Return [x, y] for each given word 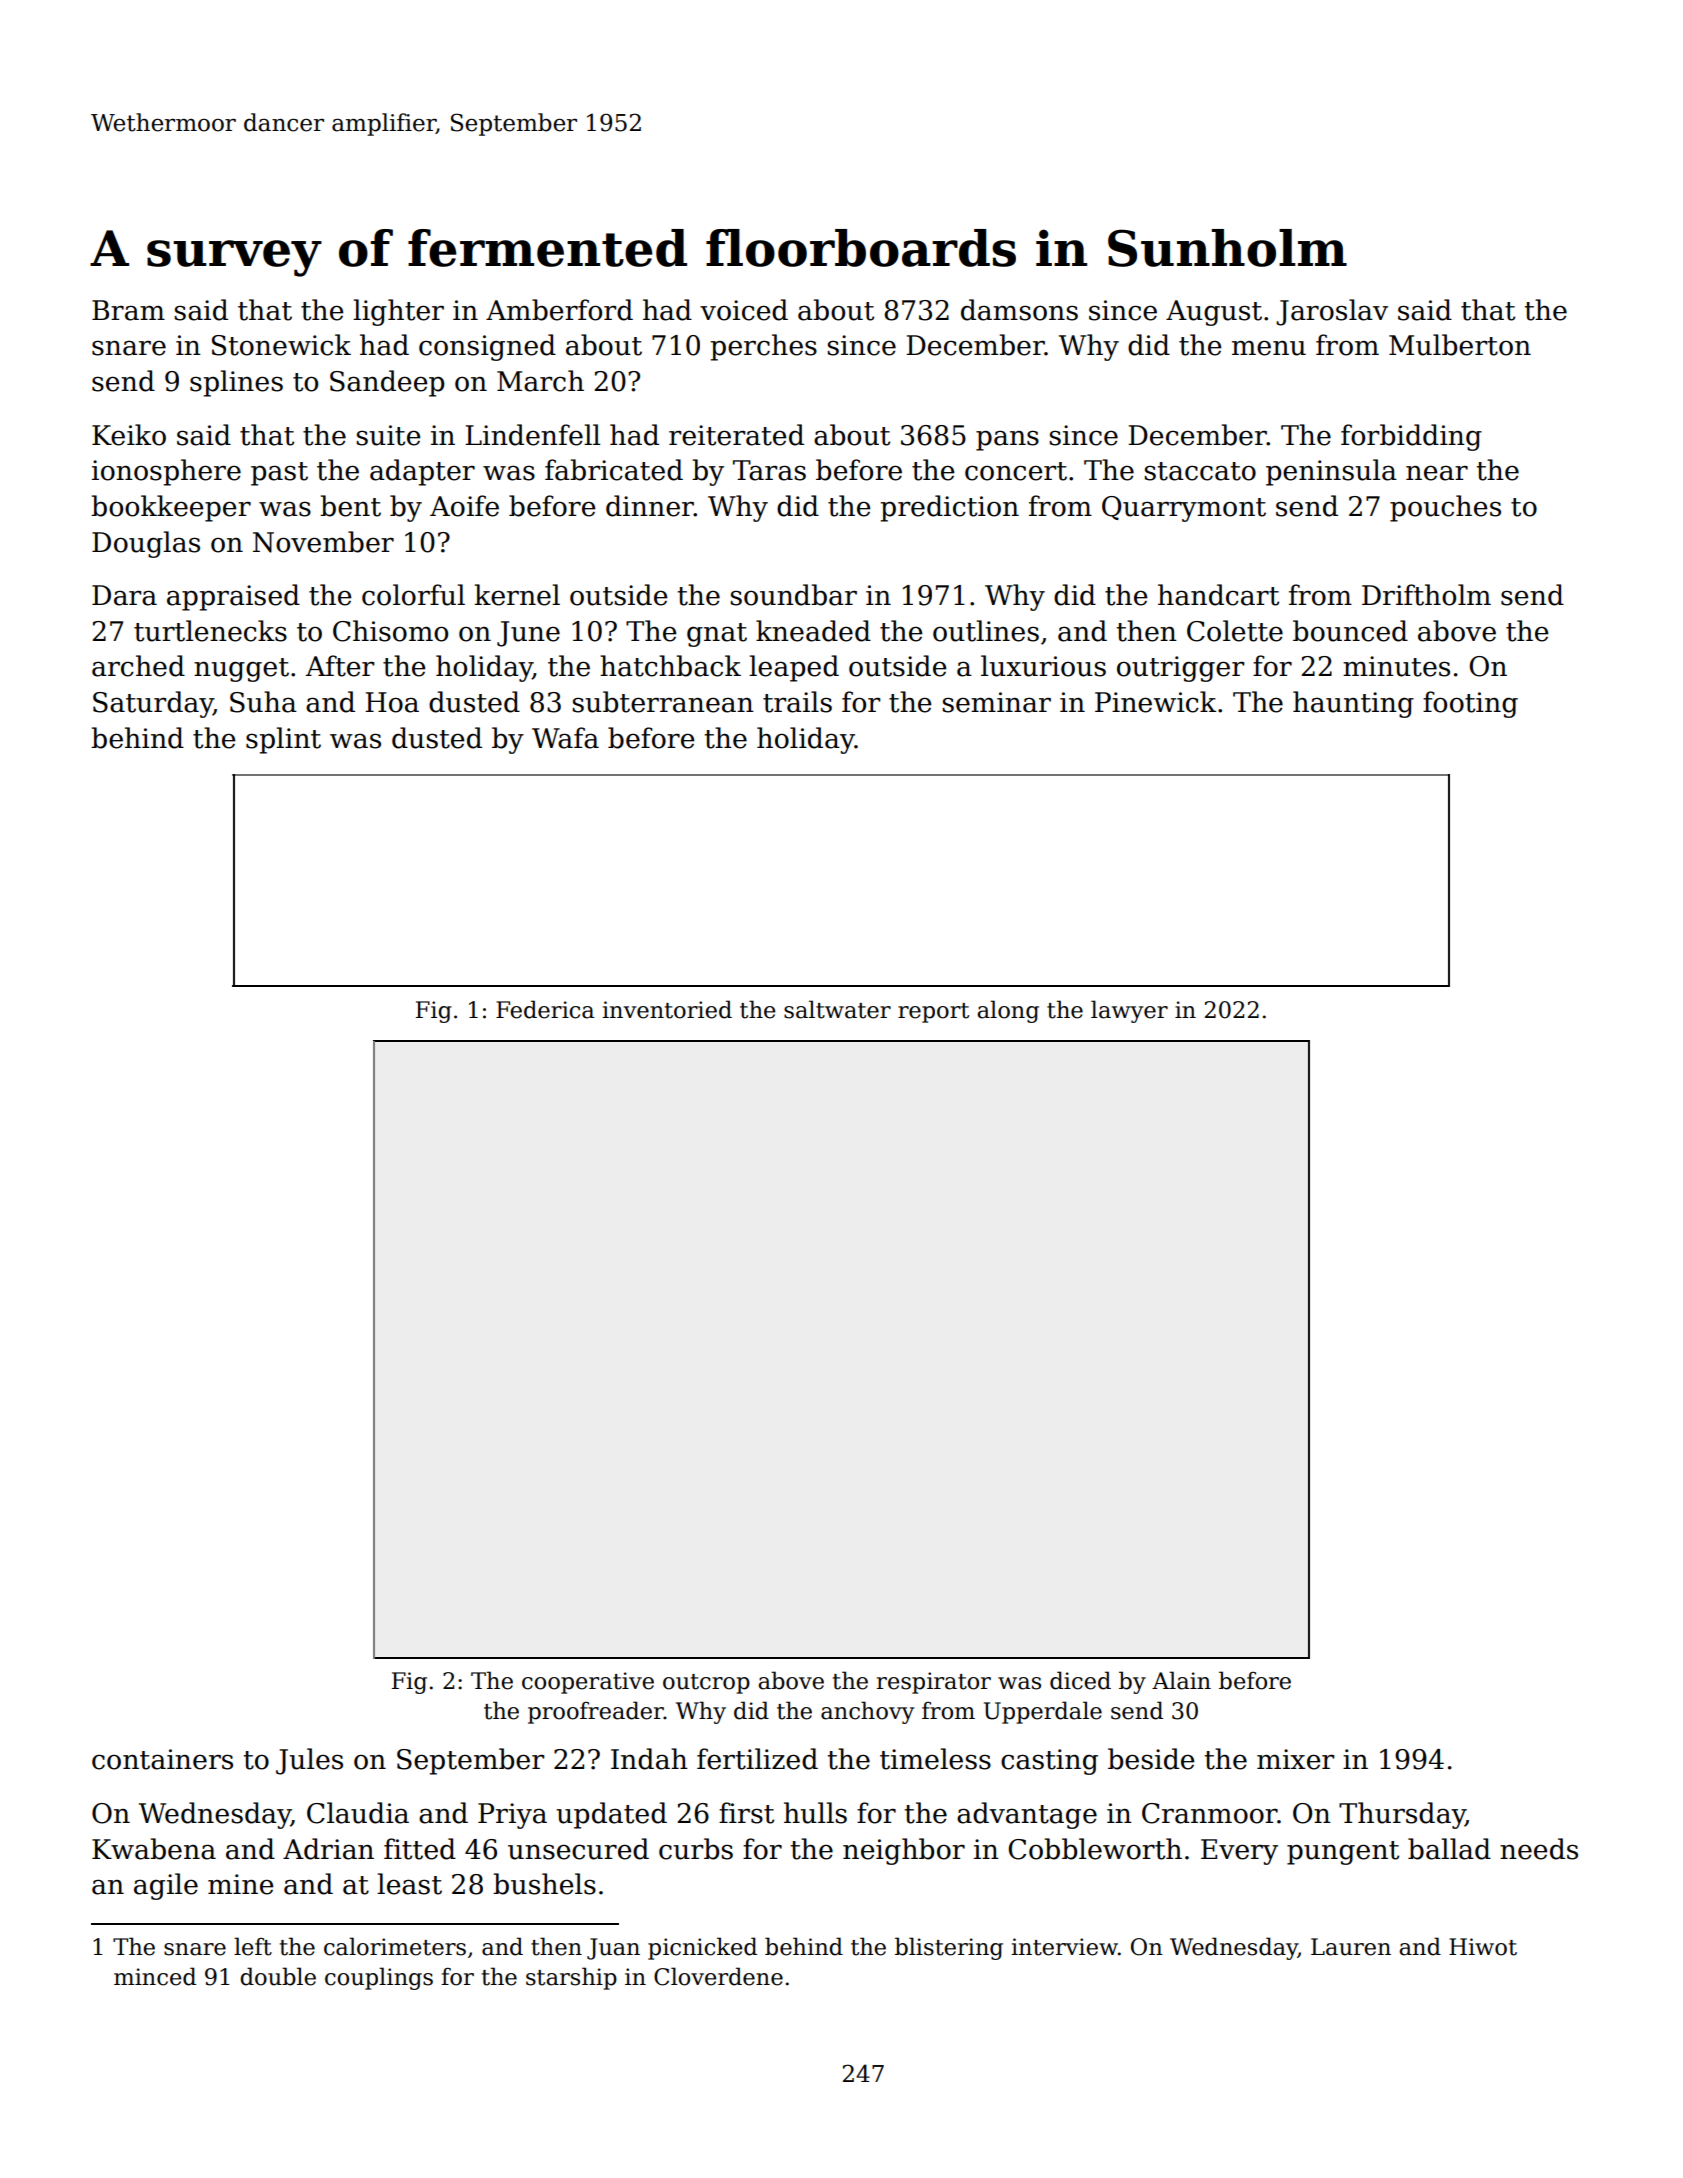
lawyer [1129, 1011]
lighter [398, 312]
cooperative [588, 1683]
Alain [1181, 1680]
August [1214, 313]
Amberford [559, 310]
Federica [545, 1009]
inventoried [667, 1009]
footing [1470, 704]
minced [155, 1976]
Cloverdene [718, 1976]
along [1008, 1011]
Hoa [392, 702]
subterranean [663, 702]
